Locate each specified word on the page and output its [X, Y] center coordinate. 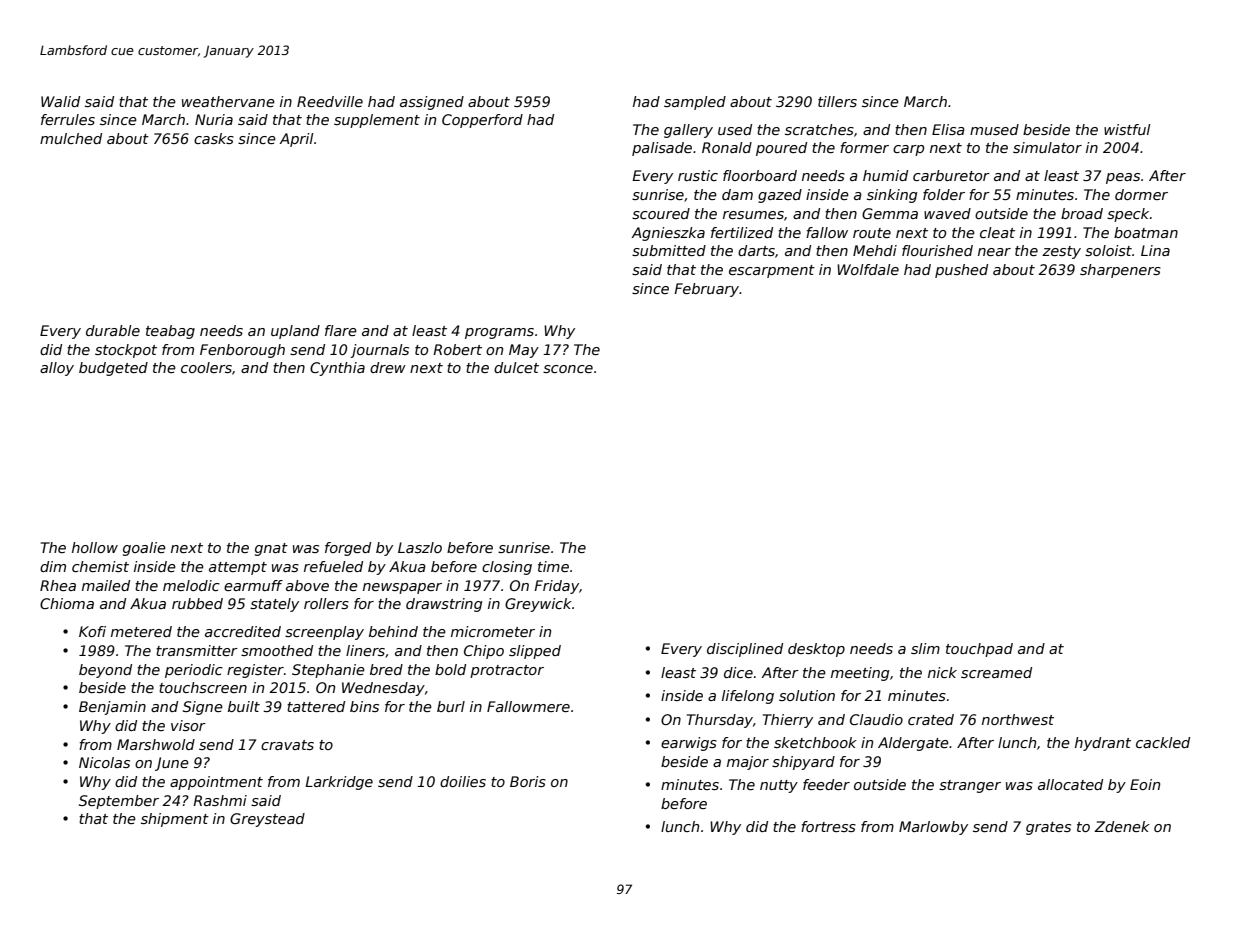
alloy [57, 369]
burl [451, 706]
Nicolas [104, 762]
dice [738, 672]
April [296, 140]
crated [931, 719]
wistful [1127, 129]
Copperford [482, 121]
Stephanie [328, 671]
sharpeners [1120, 271]
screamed [996, 672]
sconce [568, 369]
